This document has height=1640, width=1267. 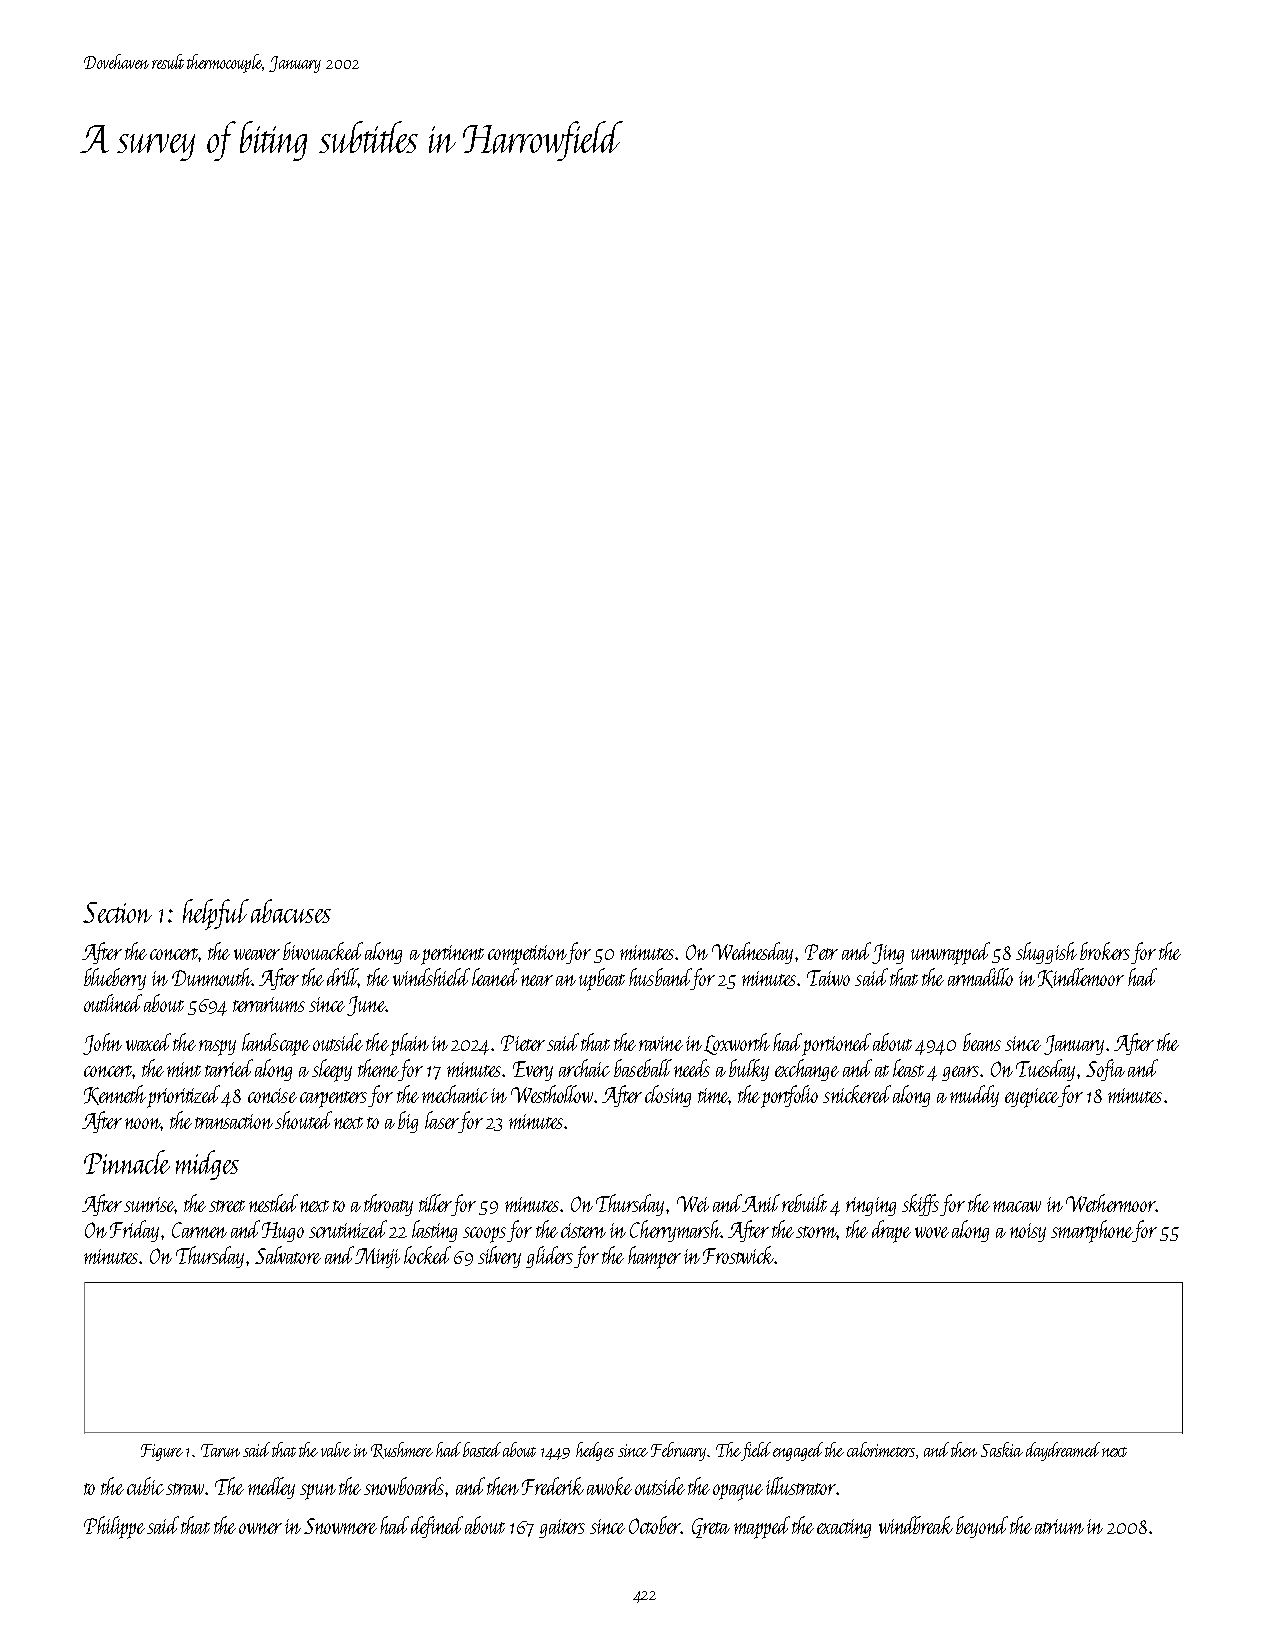 What do you see at coordinates (982, 1527) in the document?
I see `beyond` at bounding box center [982, 1527].
